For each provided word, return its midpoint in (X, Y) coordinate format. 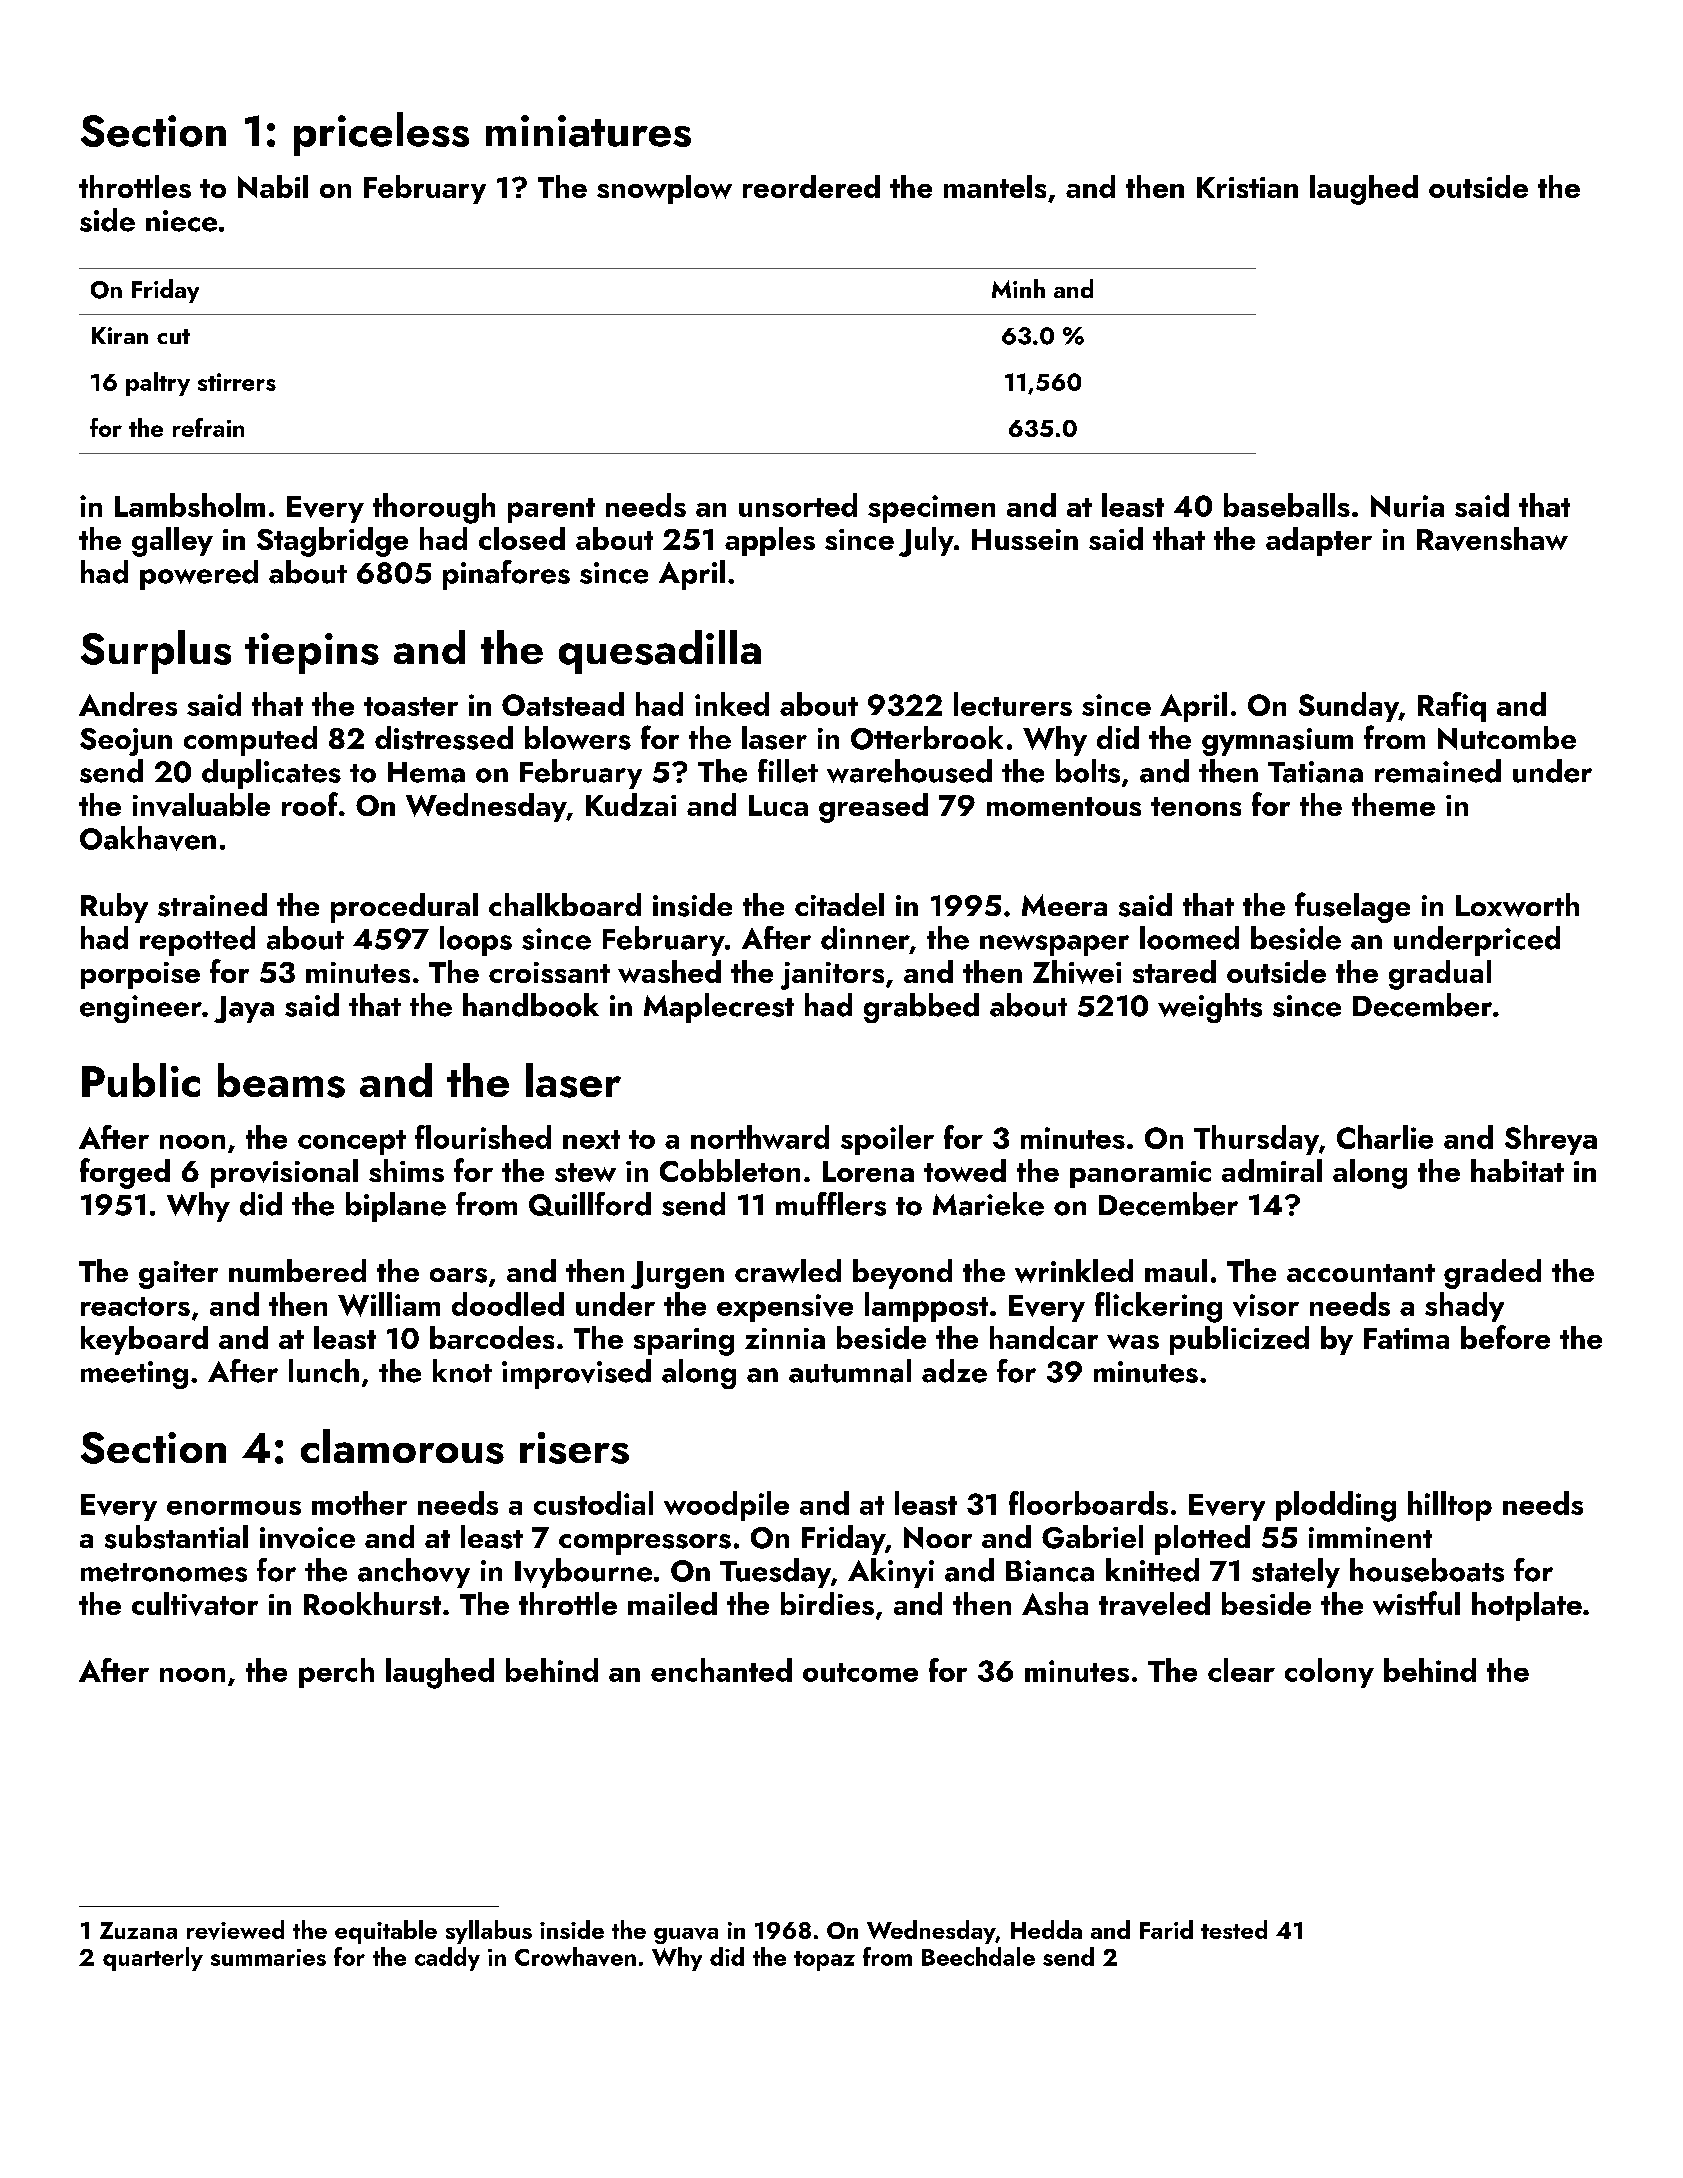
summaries (268, 1957)
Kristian (1247, 187)
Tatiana (1315, 772)
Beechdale (978, 1956)
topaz (824, 1961)
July (926, 542)
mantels (995, 186)
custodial (593, 1503)
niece (181, 221)
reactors (135, 1306)
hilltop (1450, 1506)
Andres (128, 704)
